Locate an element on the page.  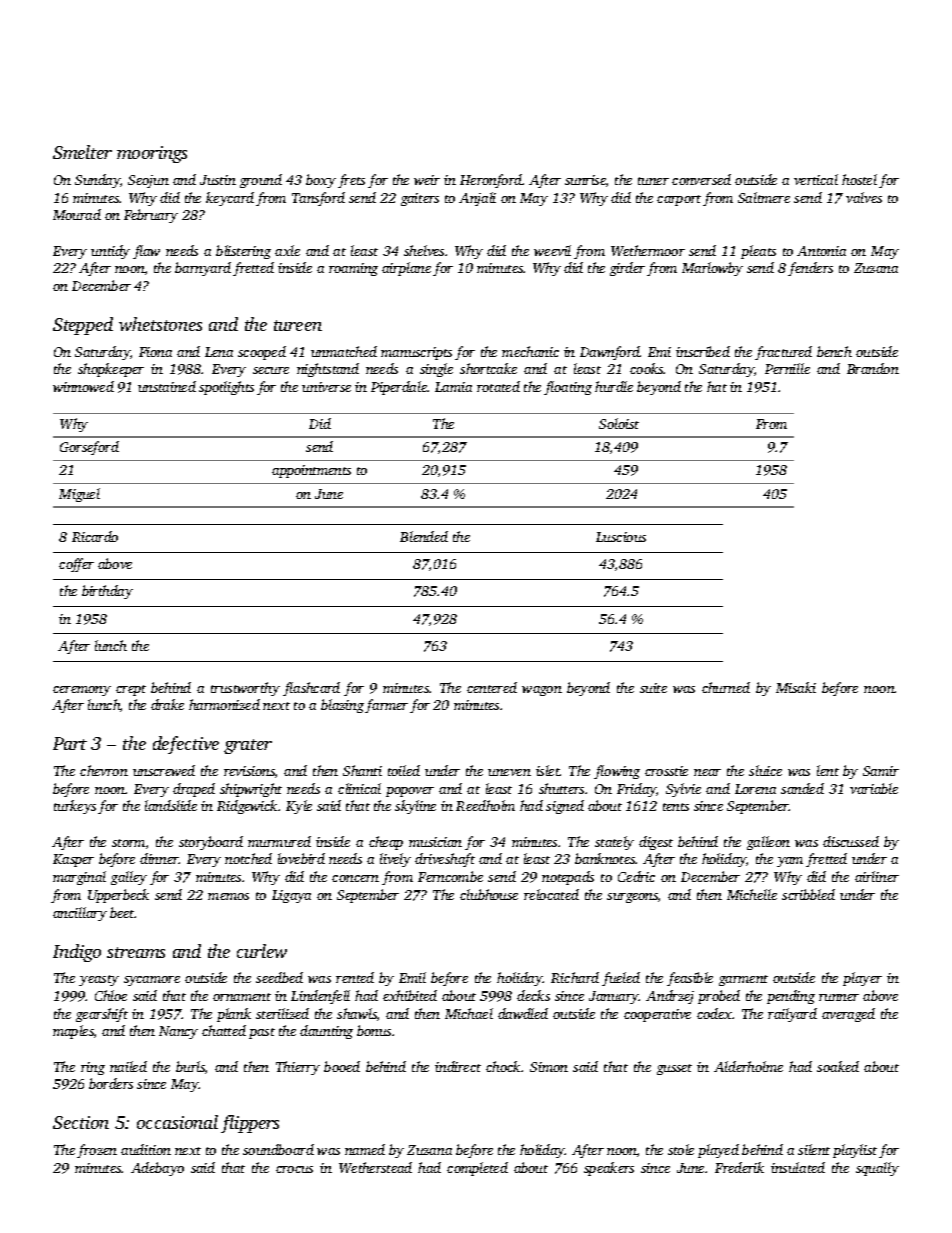
insulated is located at coordinates (798, 1167).
